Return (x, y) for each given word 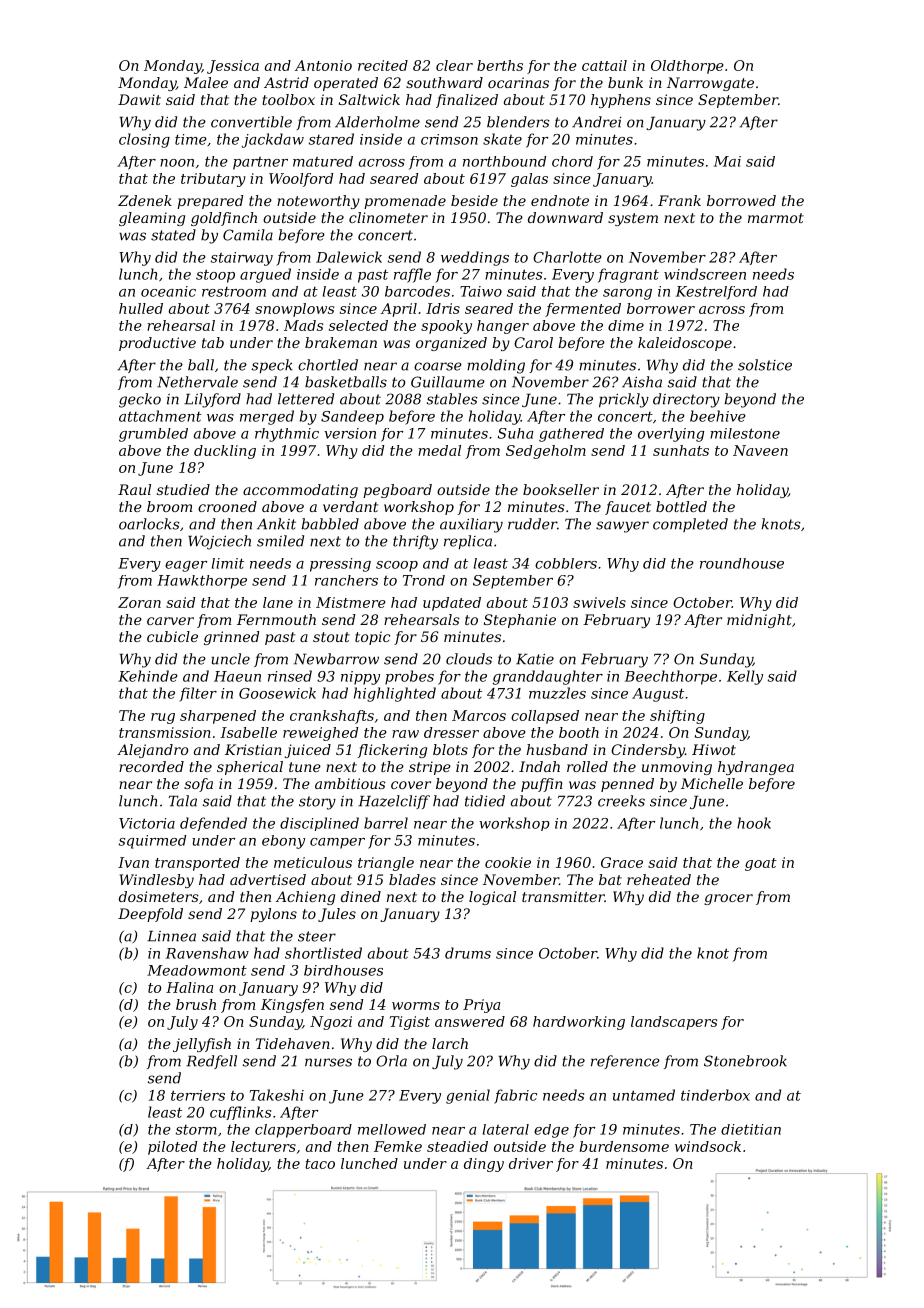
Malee (206, 82)
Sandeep (352, 417)
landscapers (674, 1023)
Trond (424, 580)
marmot (776, 218)
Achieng (305, 898)
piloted (172, 1148)
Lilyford (212, 400)
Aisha (642, 382)
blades (412, 879)
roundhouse (742, 563)
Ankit (276, 524)
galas (529, 180)
